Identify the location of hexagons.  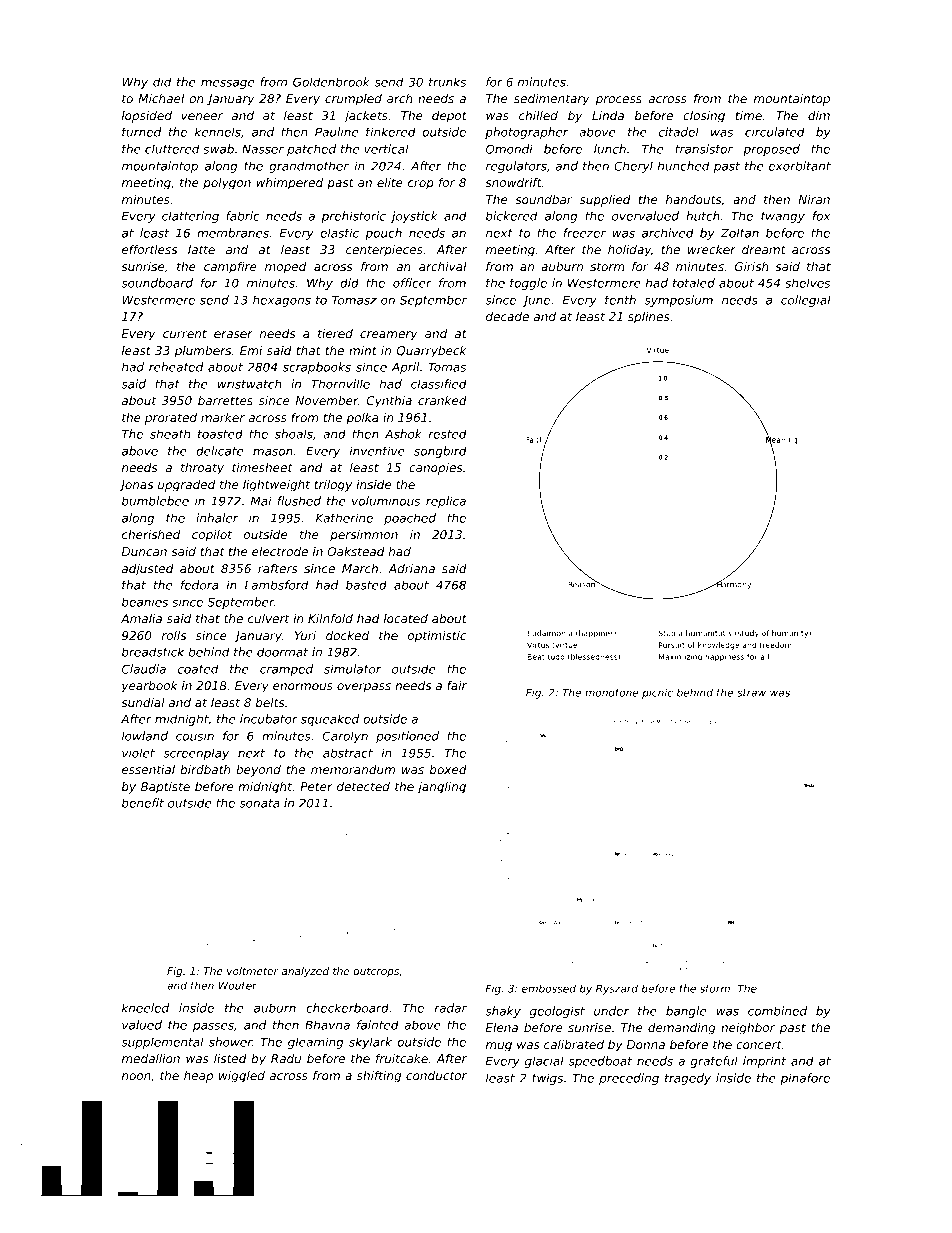
(282, 301).
